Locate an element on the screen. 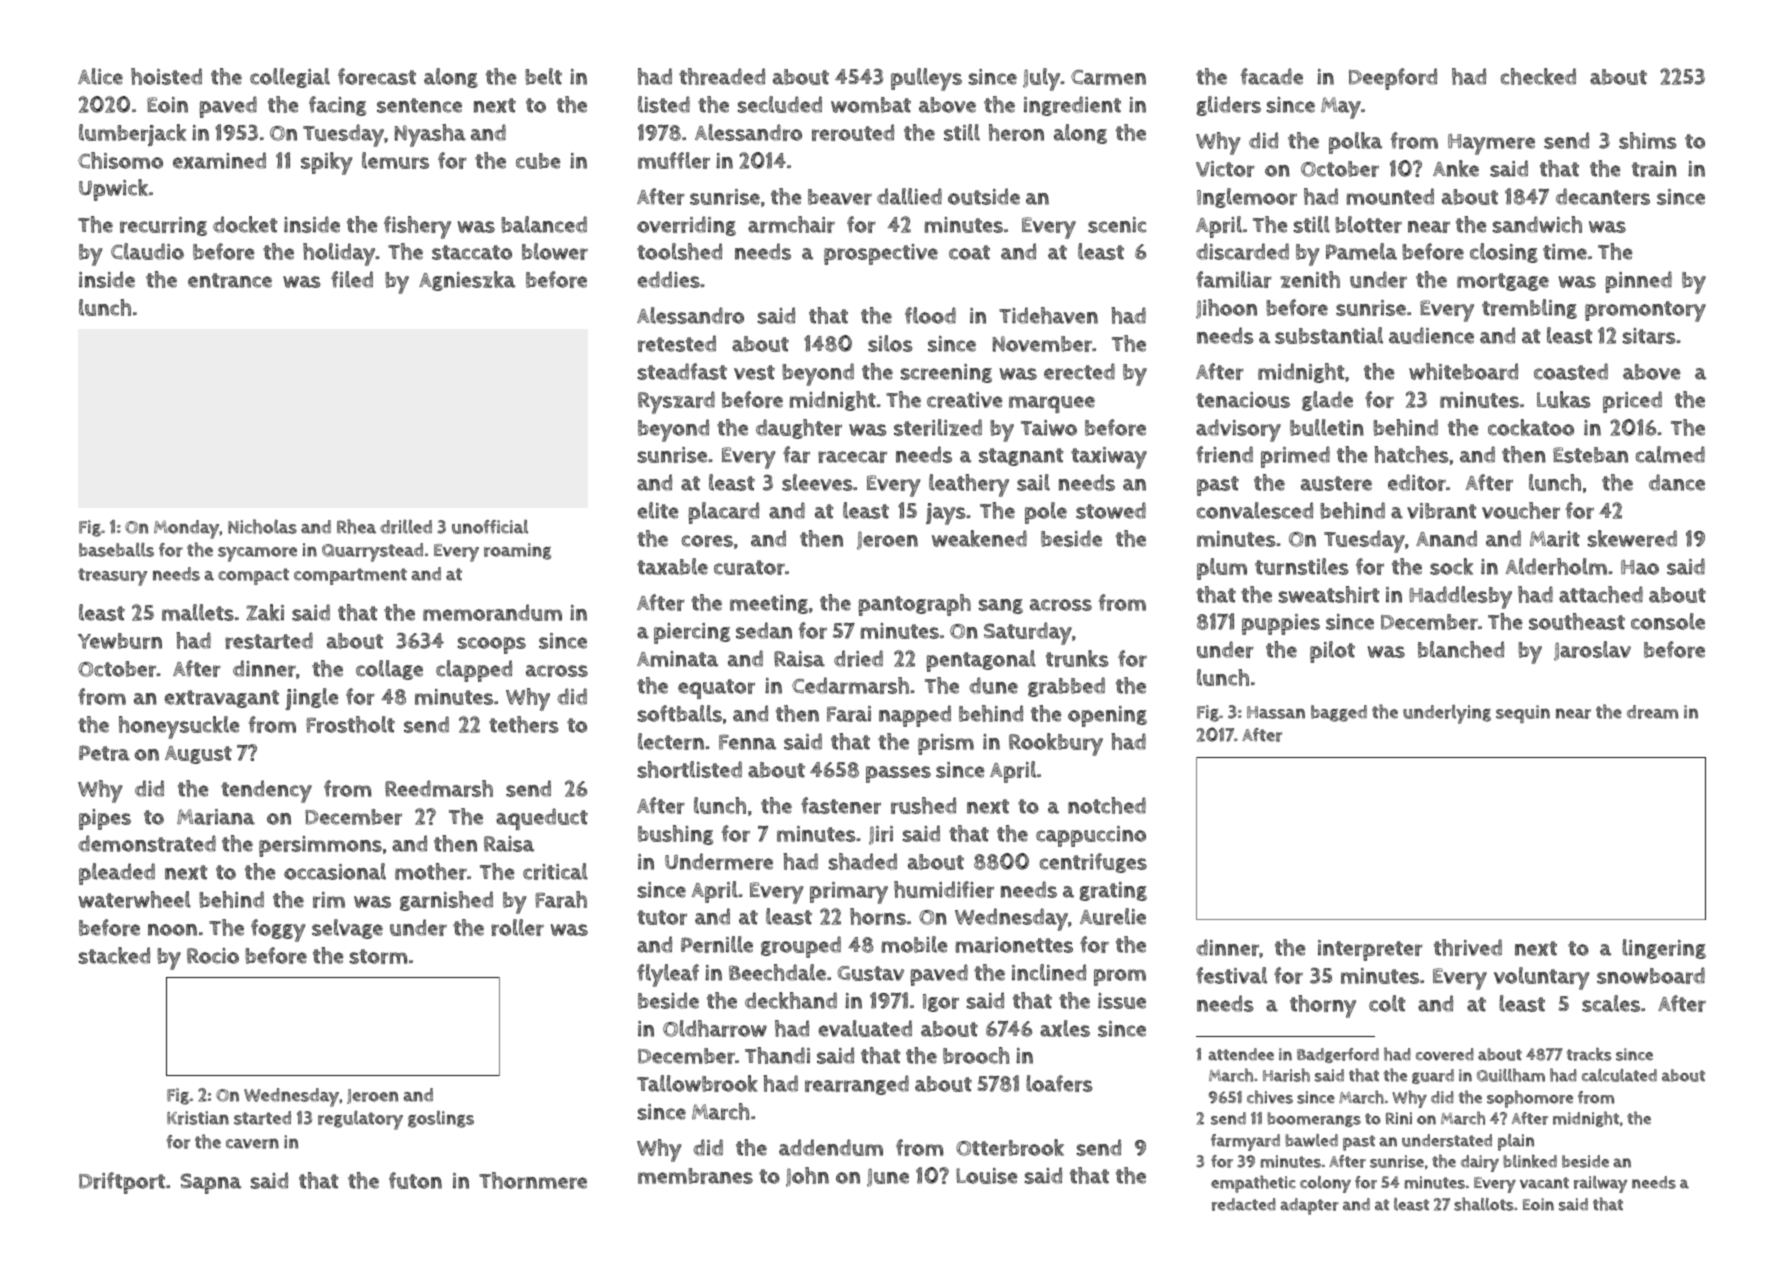  holiday is located at coordinates (339, 254).
